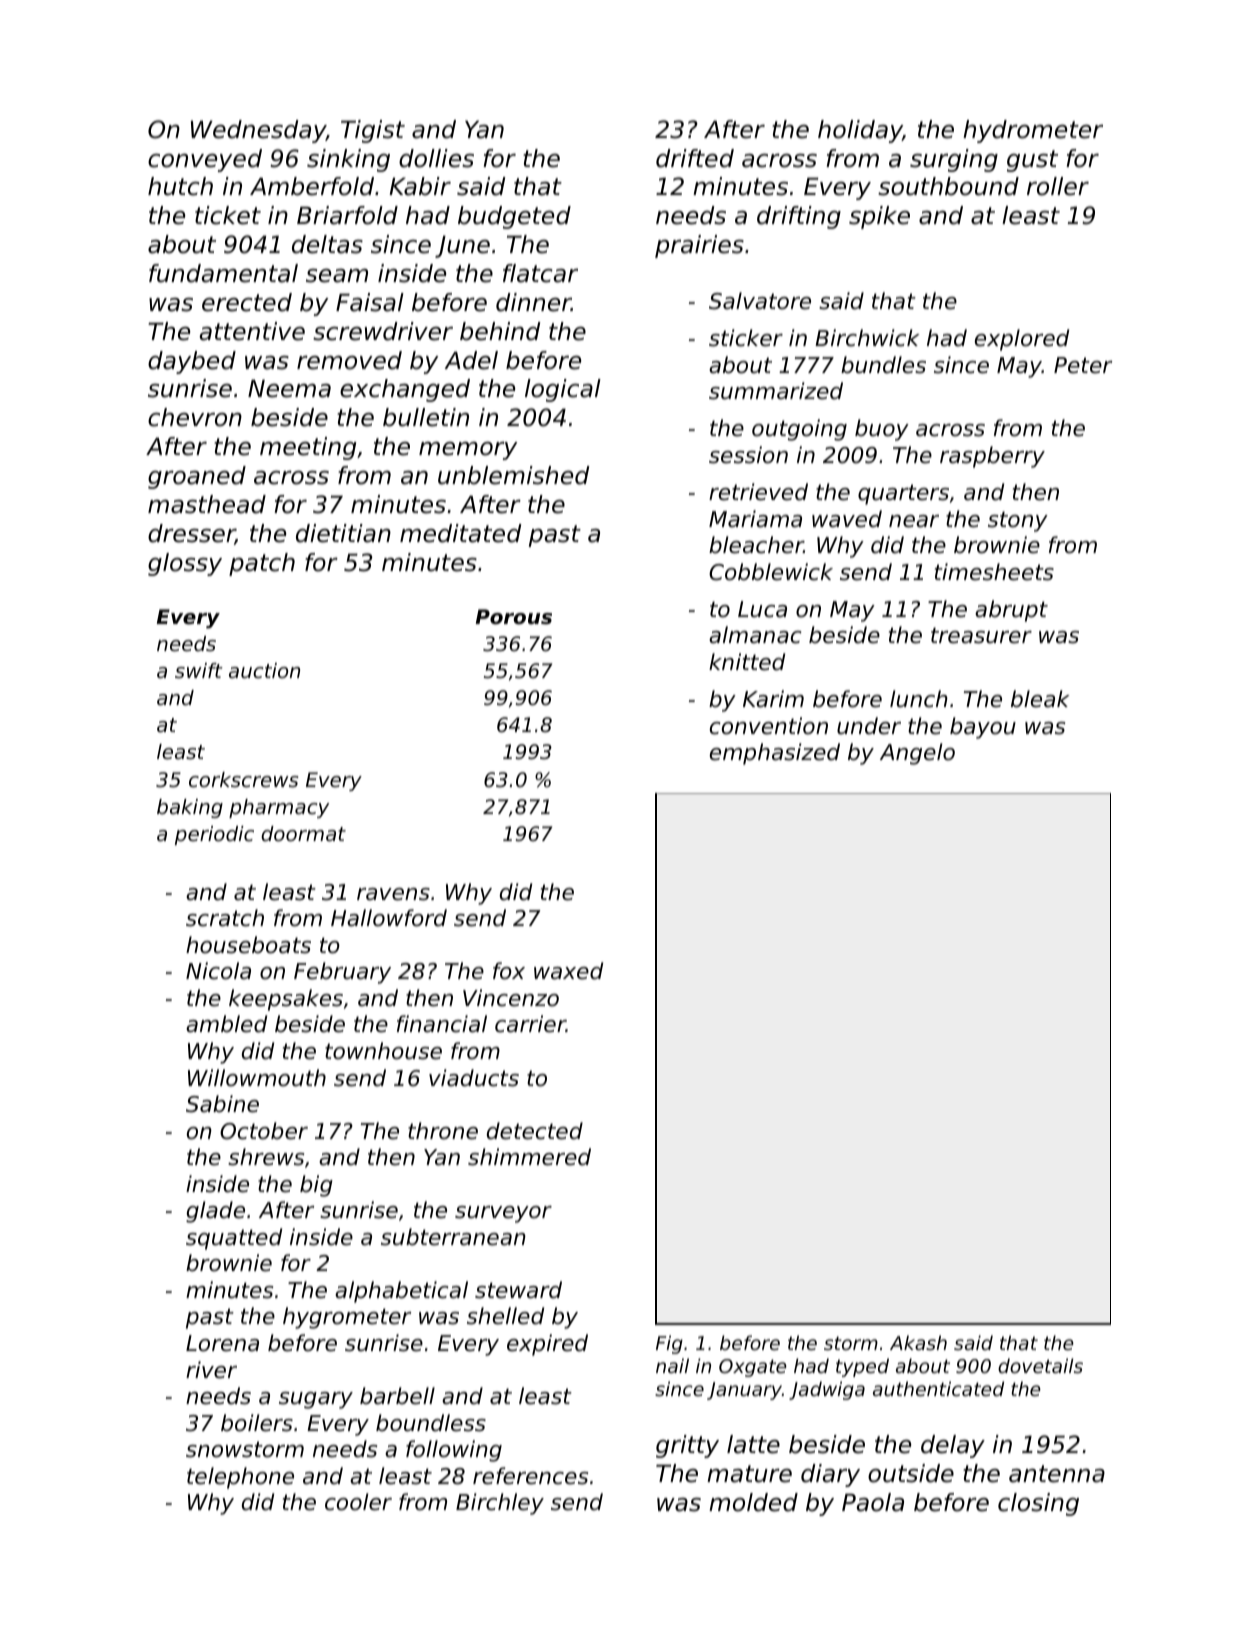  What do you see at coordinates (393, 894) in the screenshot?
I see `ravens` at bounding box center [393, 894].
